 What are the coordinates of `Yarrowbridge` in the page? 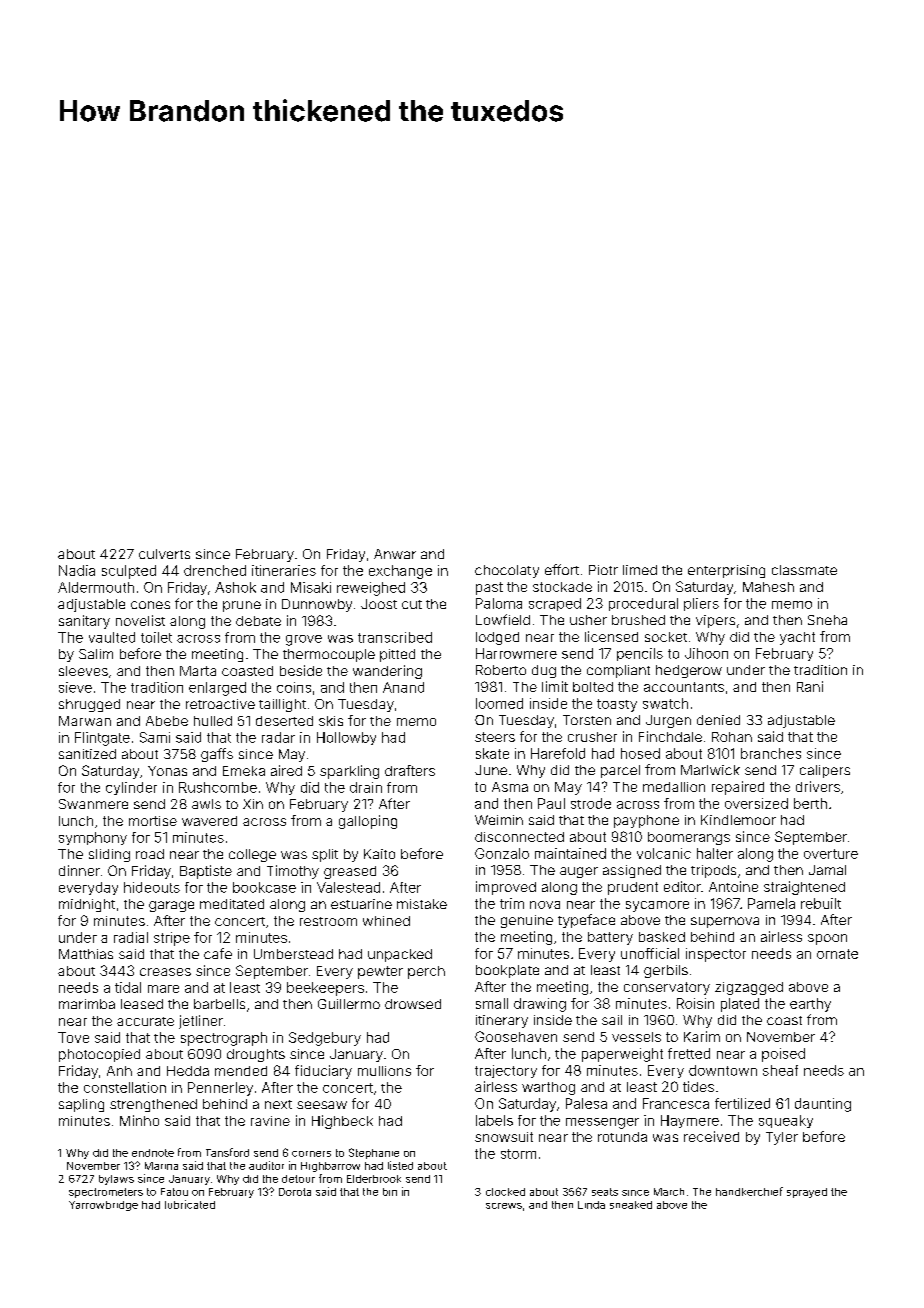 It's located at (103, 1206).
